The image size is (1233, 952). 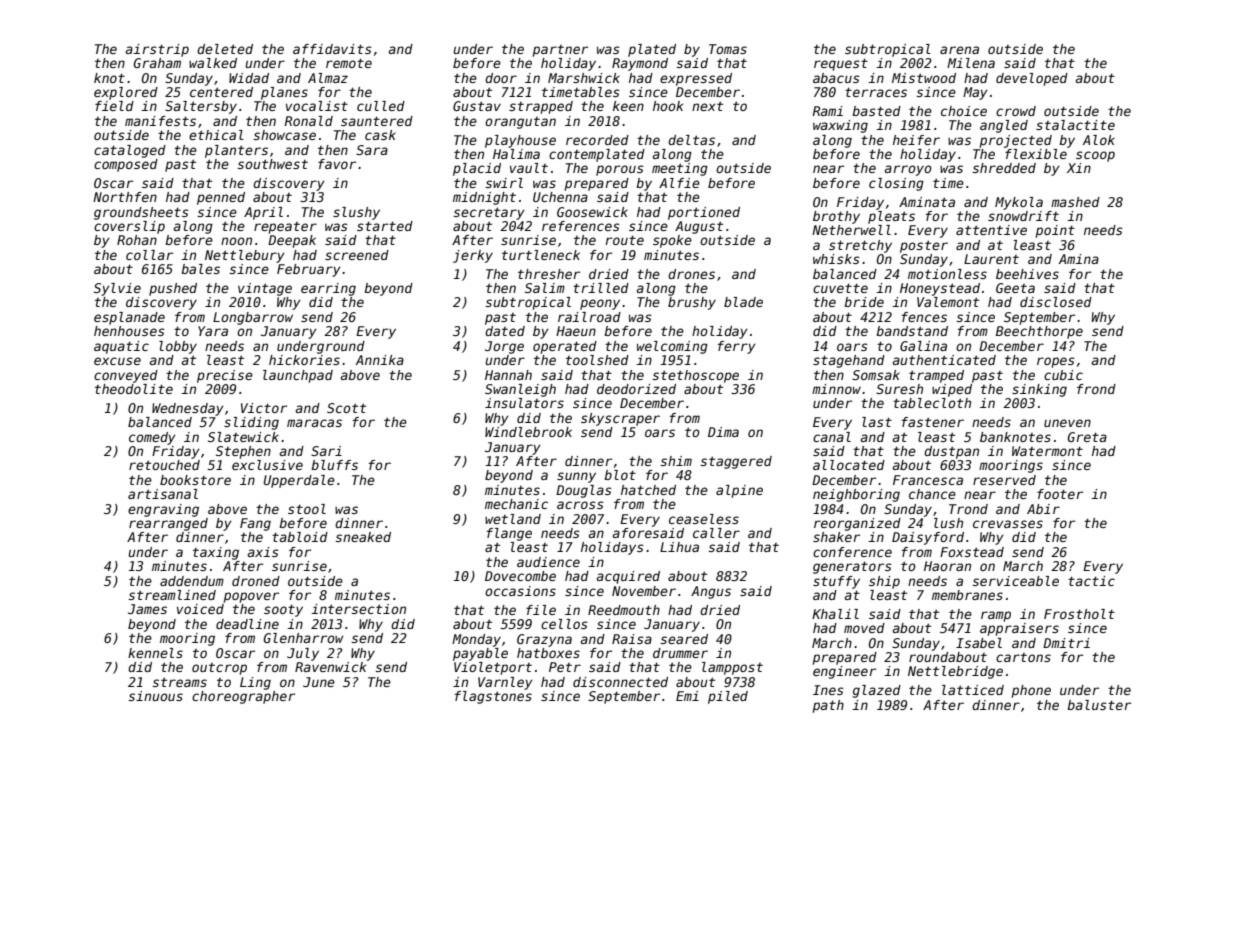 What do you see at coordinates (314, 423) in the image?
I see `maracas` at bounding box center [314, 423].
